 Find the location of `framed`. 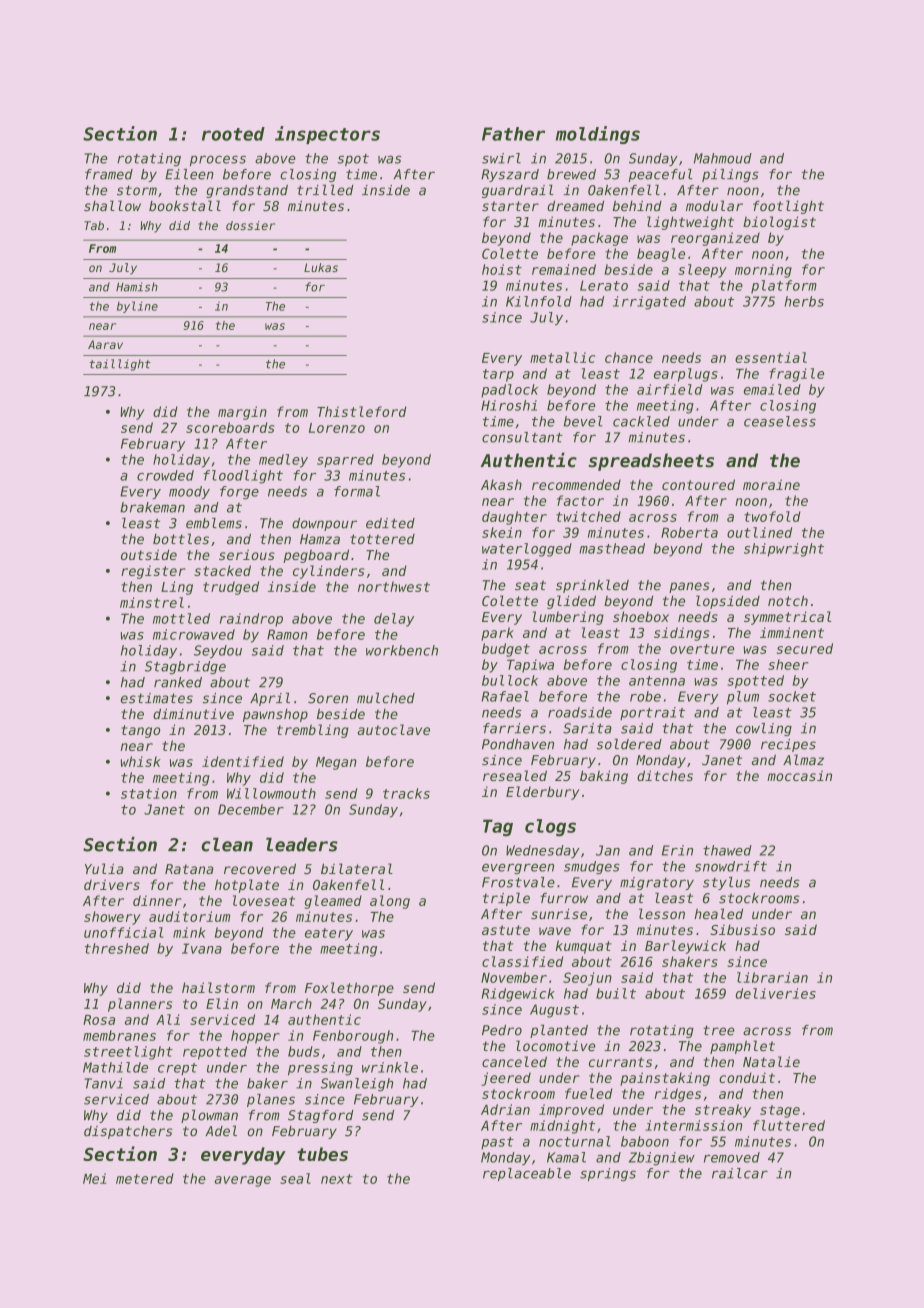

framed is located at coordinates (109, 174).
